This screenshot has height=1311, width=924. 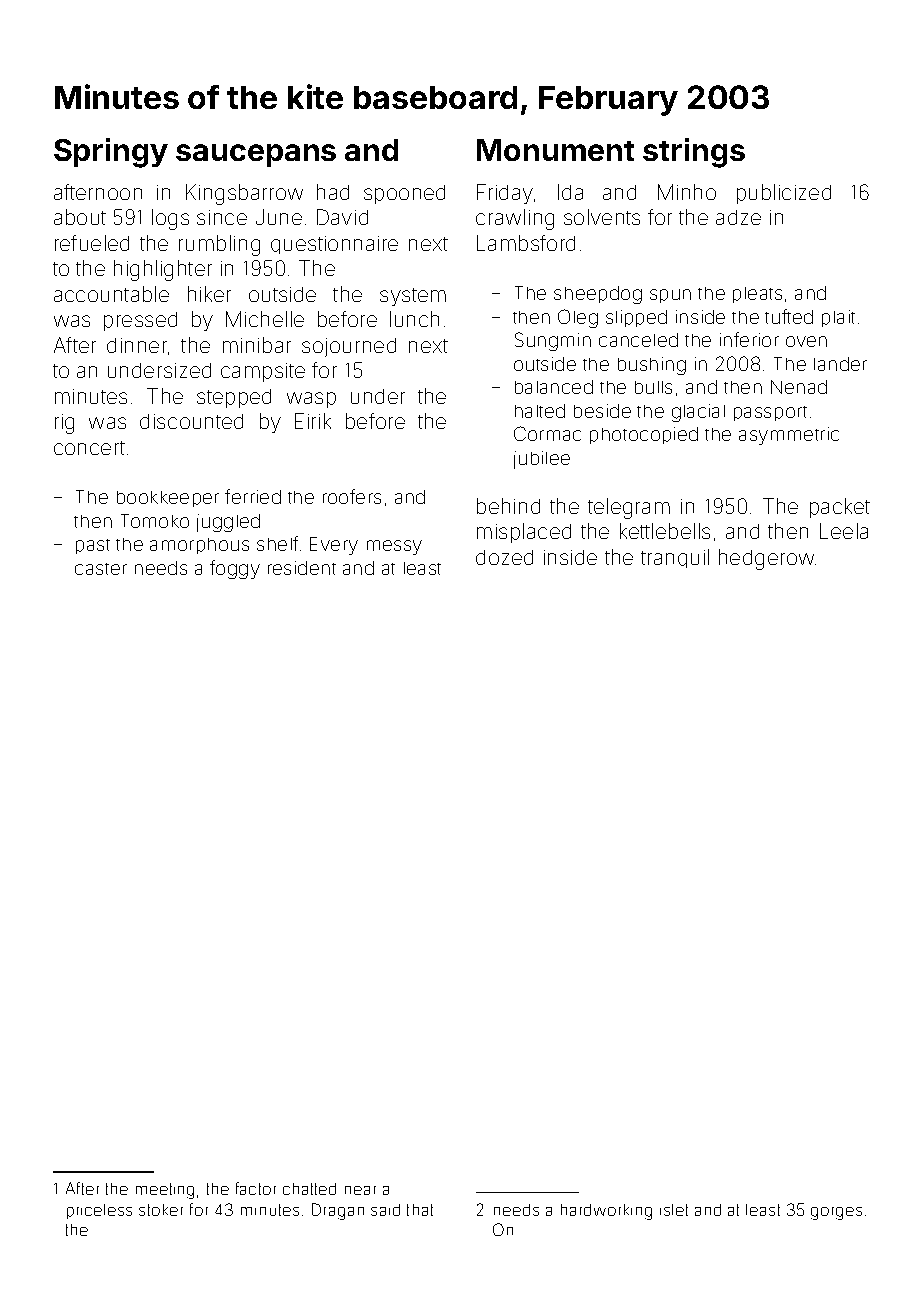 What do you see at coordinates (101, 569) in the screenshot?
I see `caster` at bounding box center [101, 569].
